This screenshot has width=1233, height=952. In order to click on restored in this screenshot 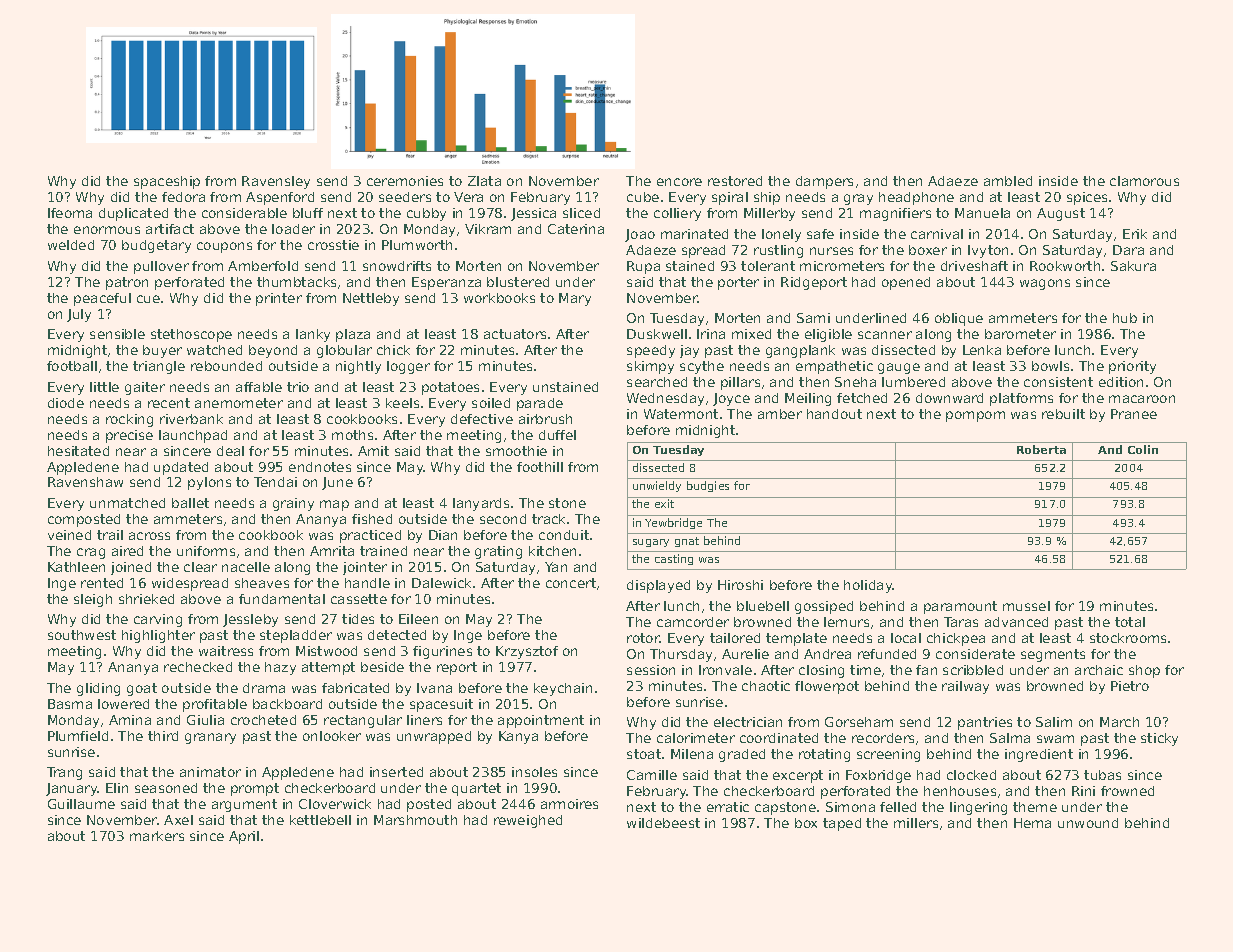, I will do `click(735, 181)`.
